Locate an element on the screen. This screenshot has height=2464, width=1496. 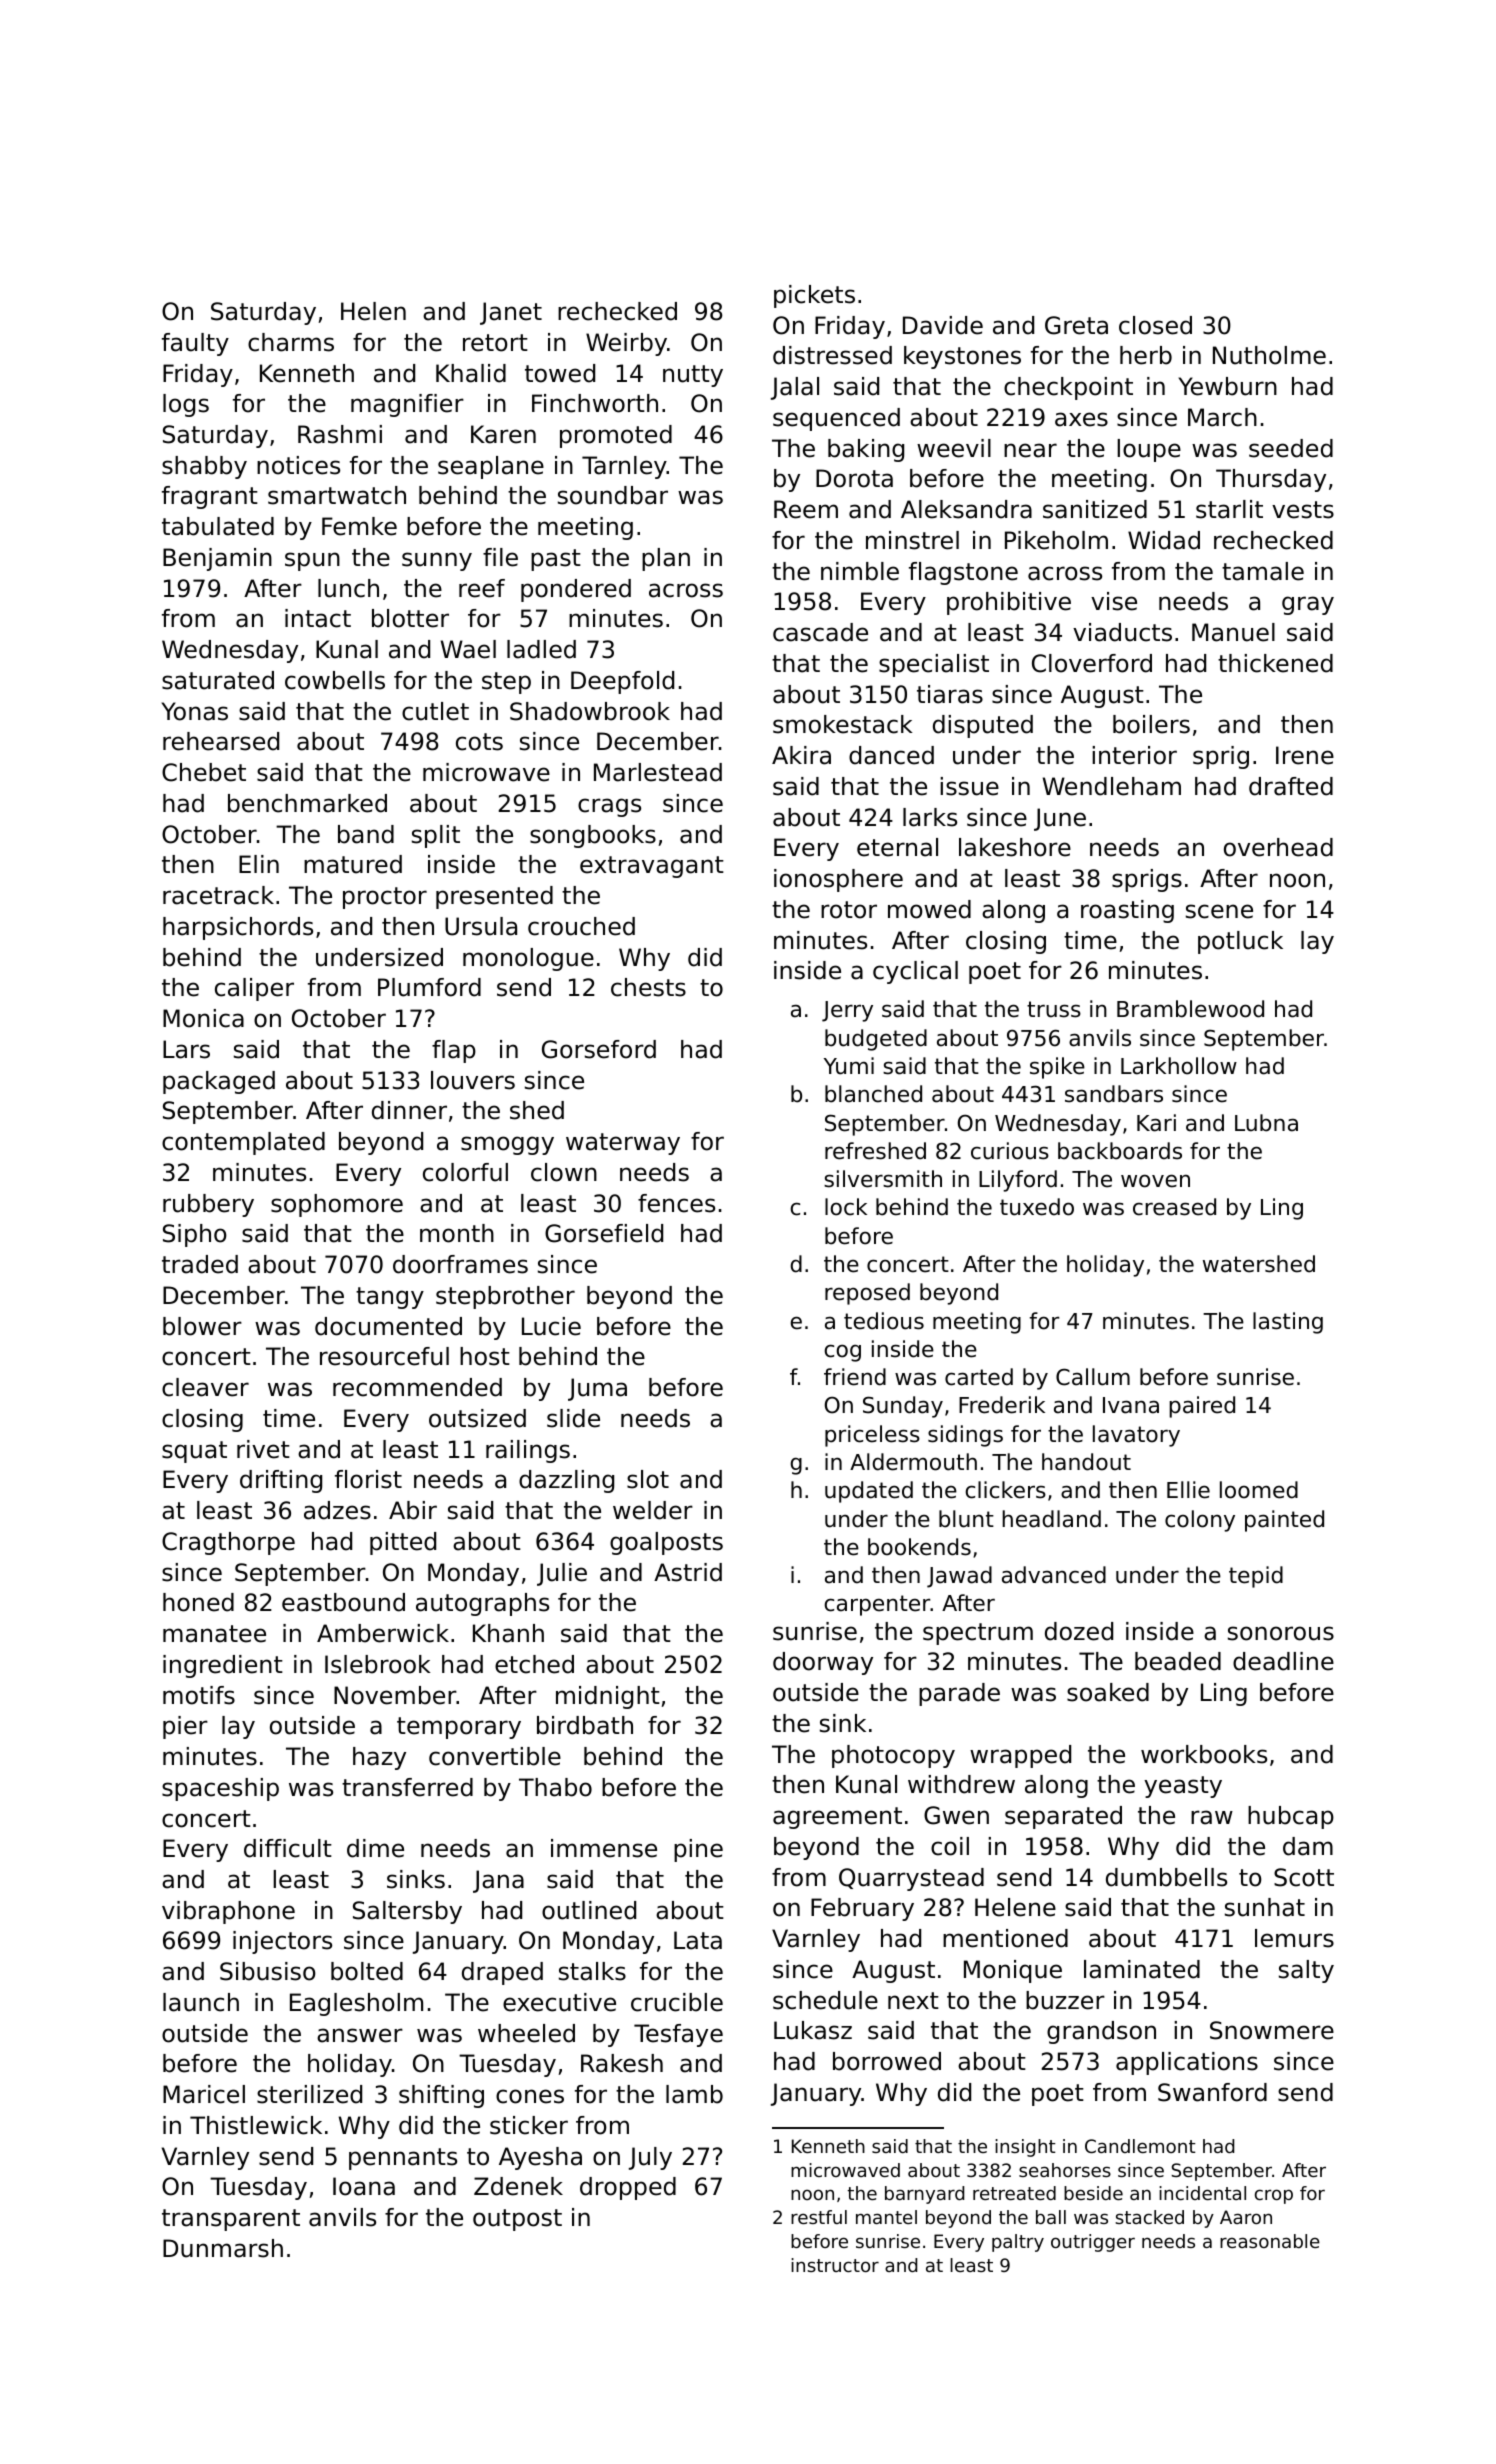
lasting is located at coordinates (1288, 1323).
